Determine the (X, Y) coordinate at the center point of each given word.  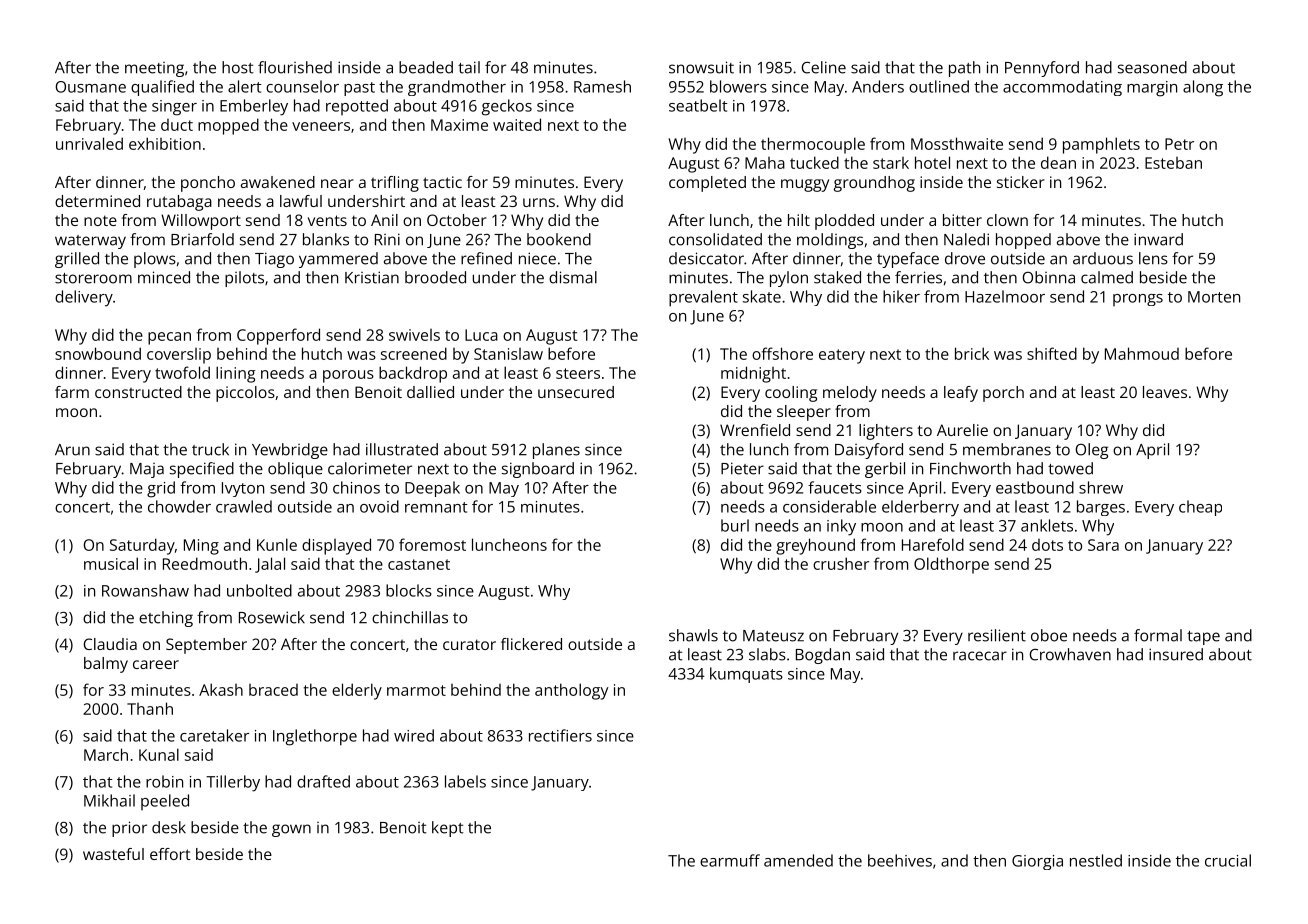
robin (164, 781)
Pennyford (1042, 69)
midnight (753, 374)
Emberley (254, 107)
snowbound (98, 353)
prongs (1138, 300)
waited (517, 124)
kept (448, 829)
